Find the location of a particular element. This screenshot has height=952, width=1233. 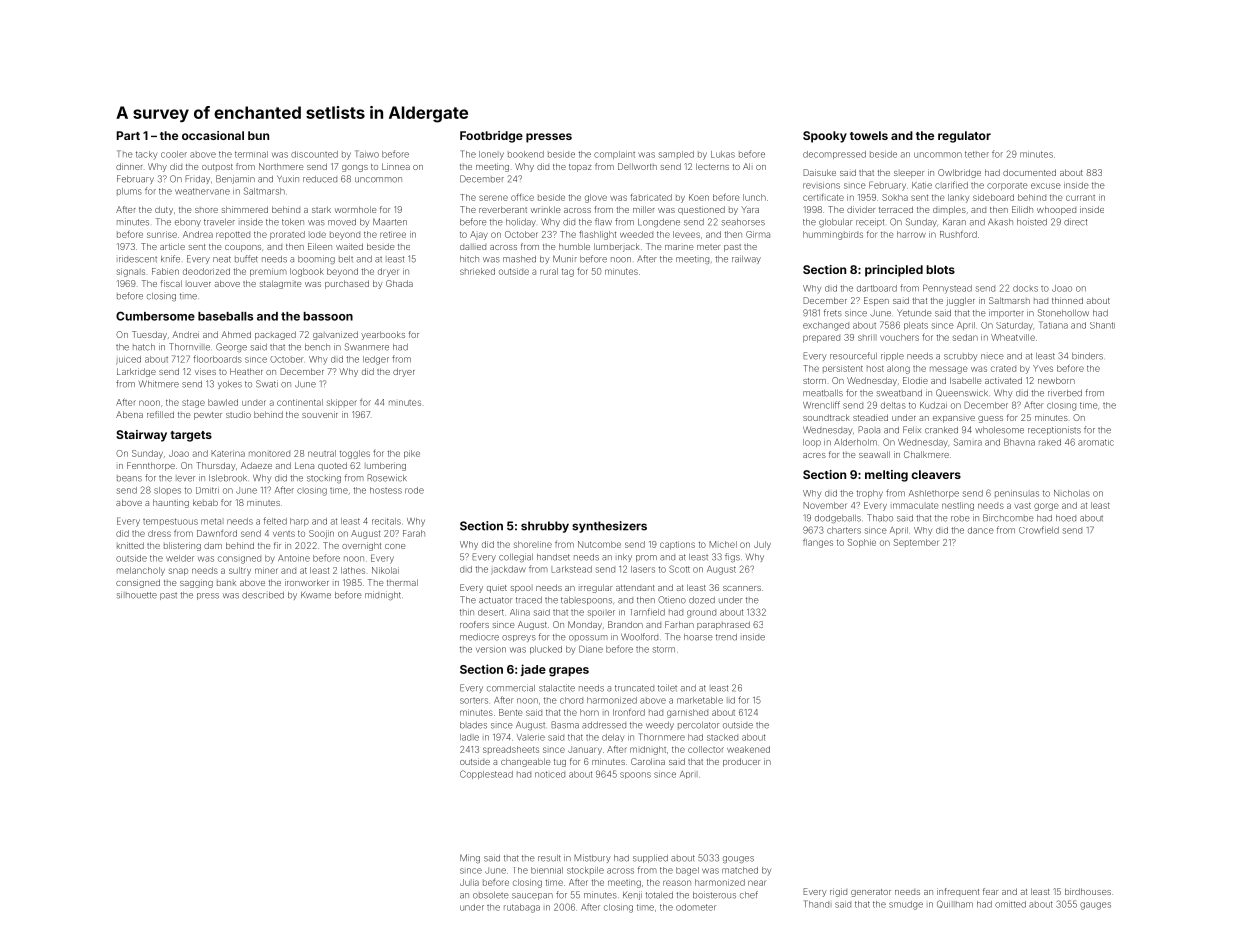

Crowfield is located at coordinates (1039, 530).
